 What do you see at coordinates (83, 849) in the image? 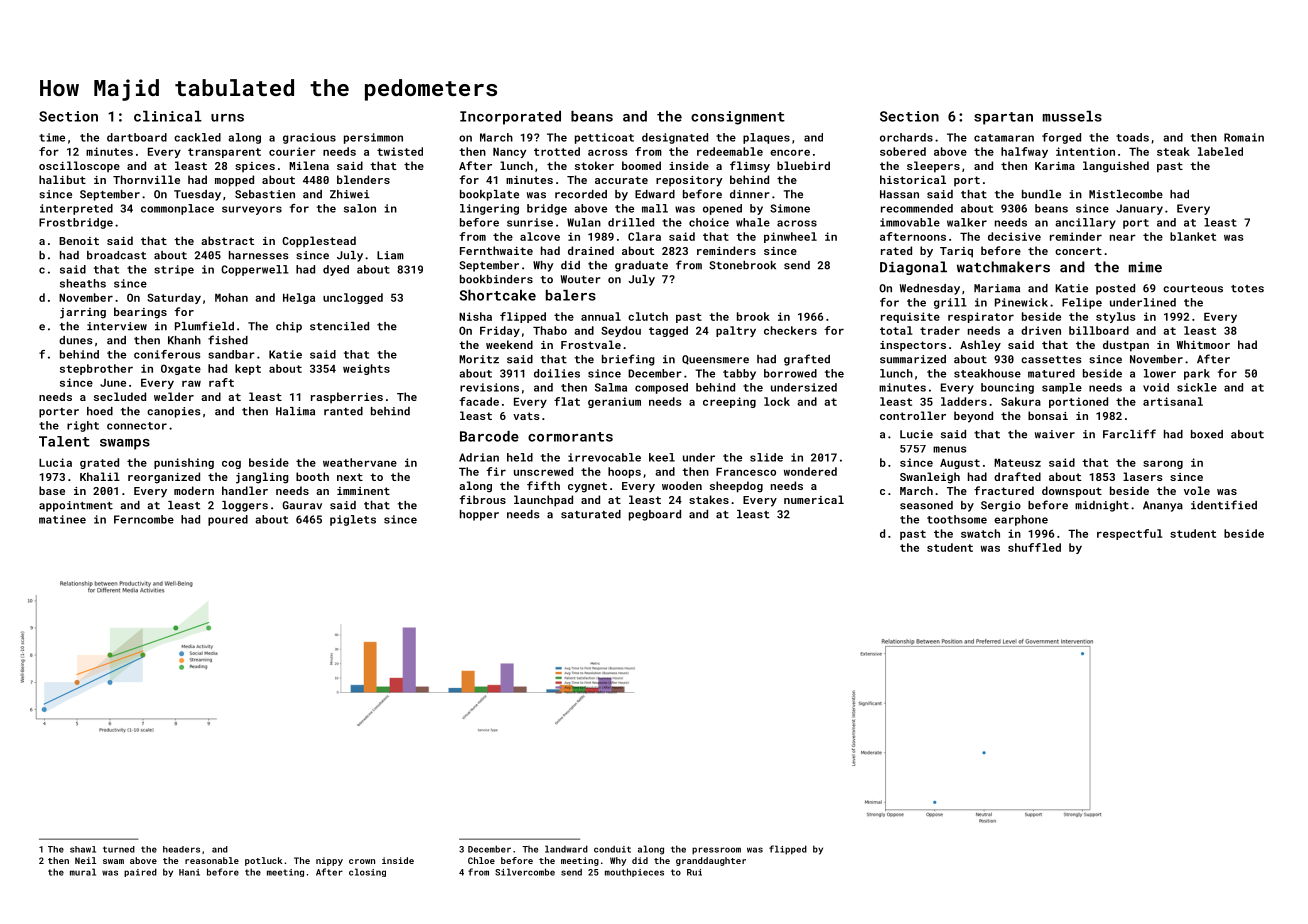
I see `shawl` at bounding box center [83, 849].
